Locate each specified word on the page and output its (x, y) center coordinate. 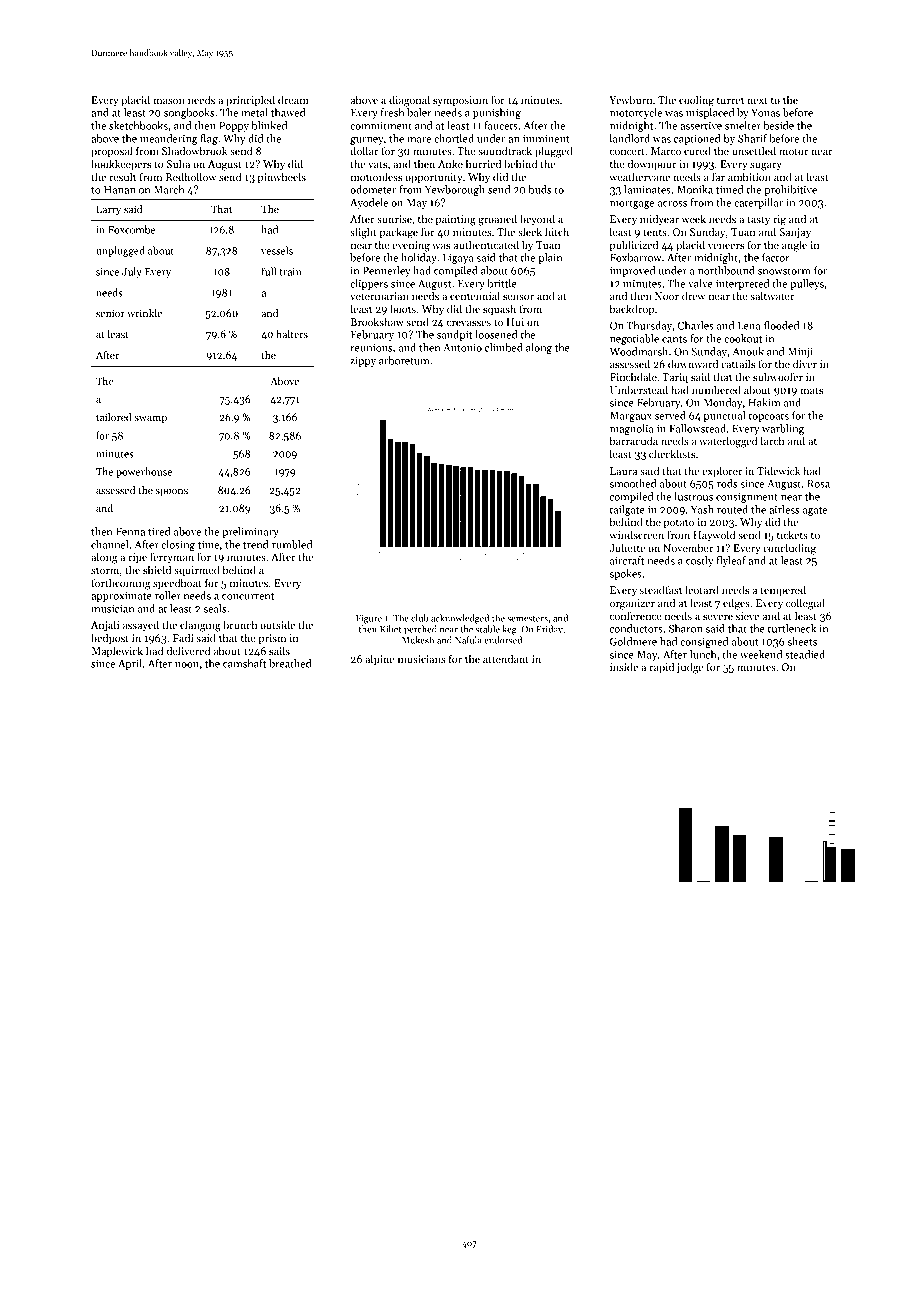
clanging (200, 626)
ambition (749, 176)
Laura (623, 471)
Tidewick (778, 470)
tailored (114, 417)
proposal (112, 151)
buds (540, 189)
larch (772, 440)
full (269, 271)
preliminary (250, 532)
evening (411, 246)
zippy (363, 362)
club (420, 618)
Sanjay (795, 233)
